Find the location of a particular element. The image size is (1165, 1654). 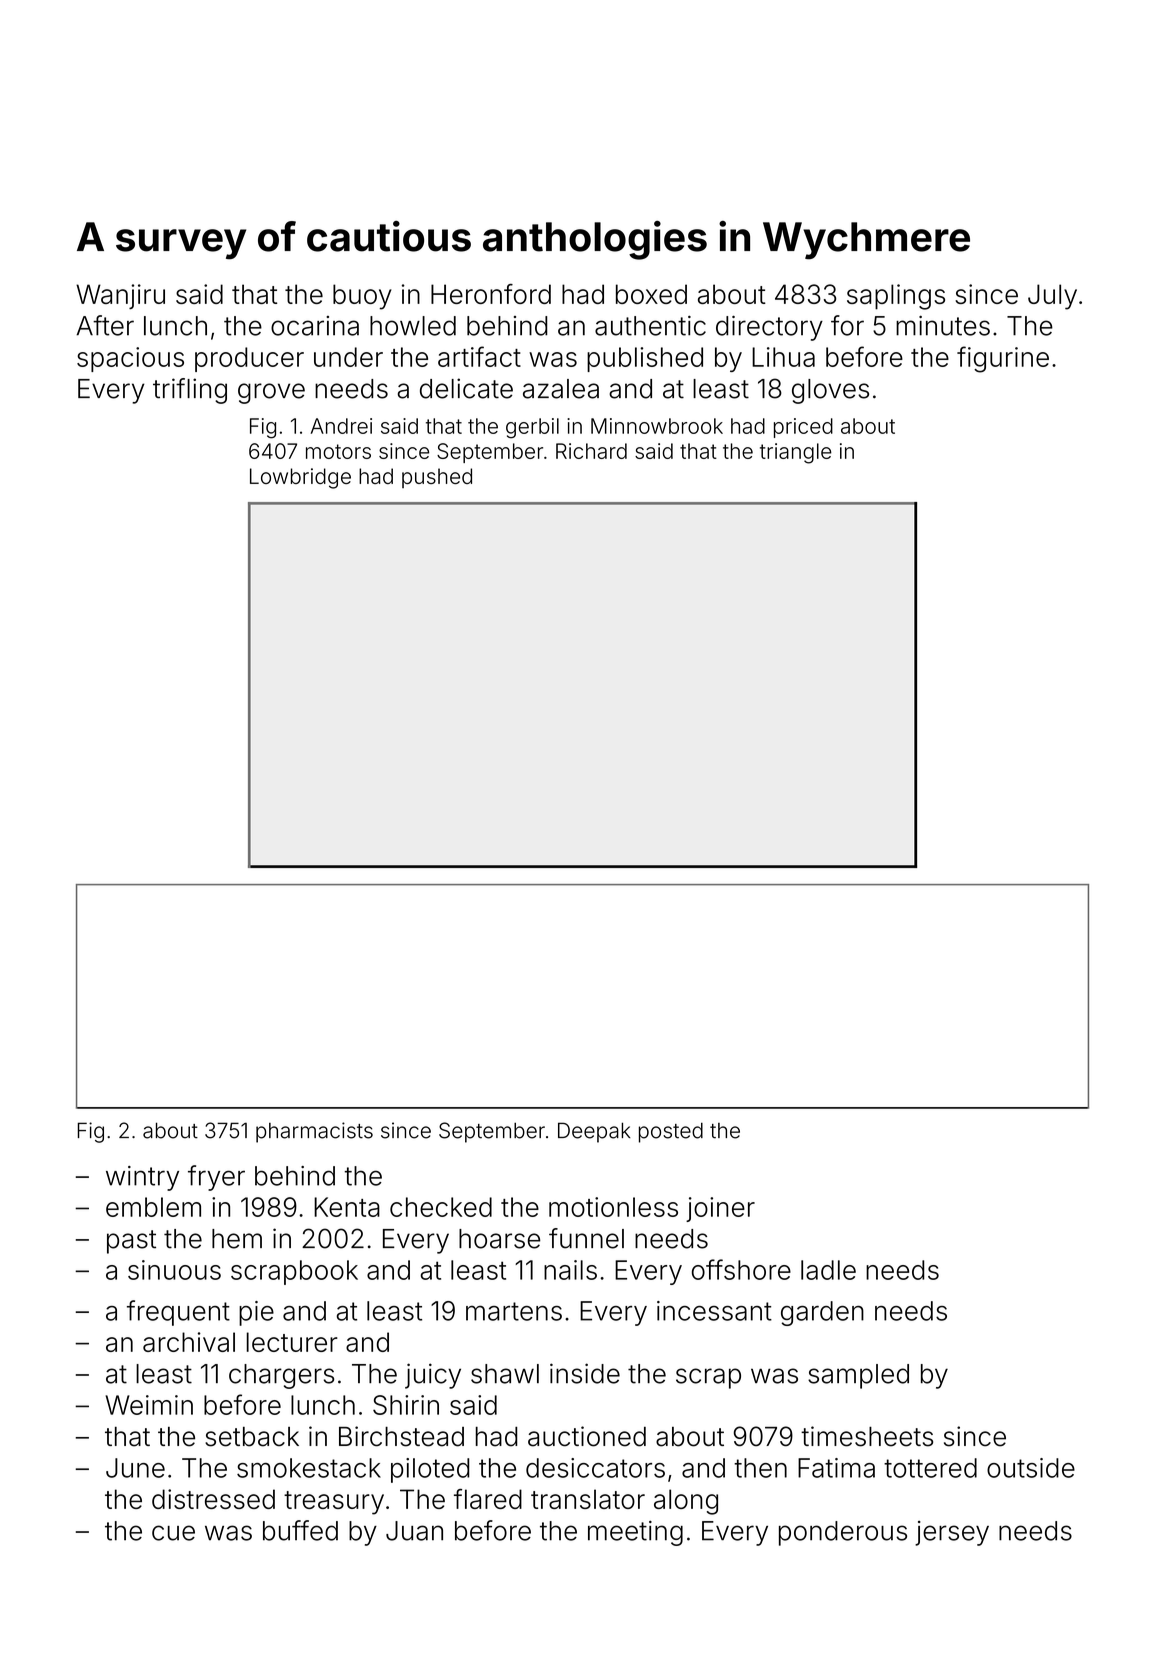

June is located at coordinates (135, 1468).
